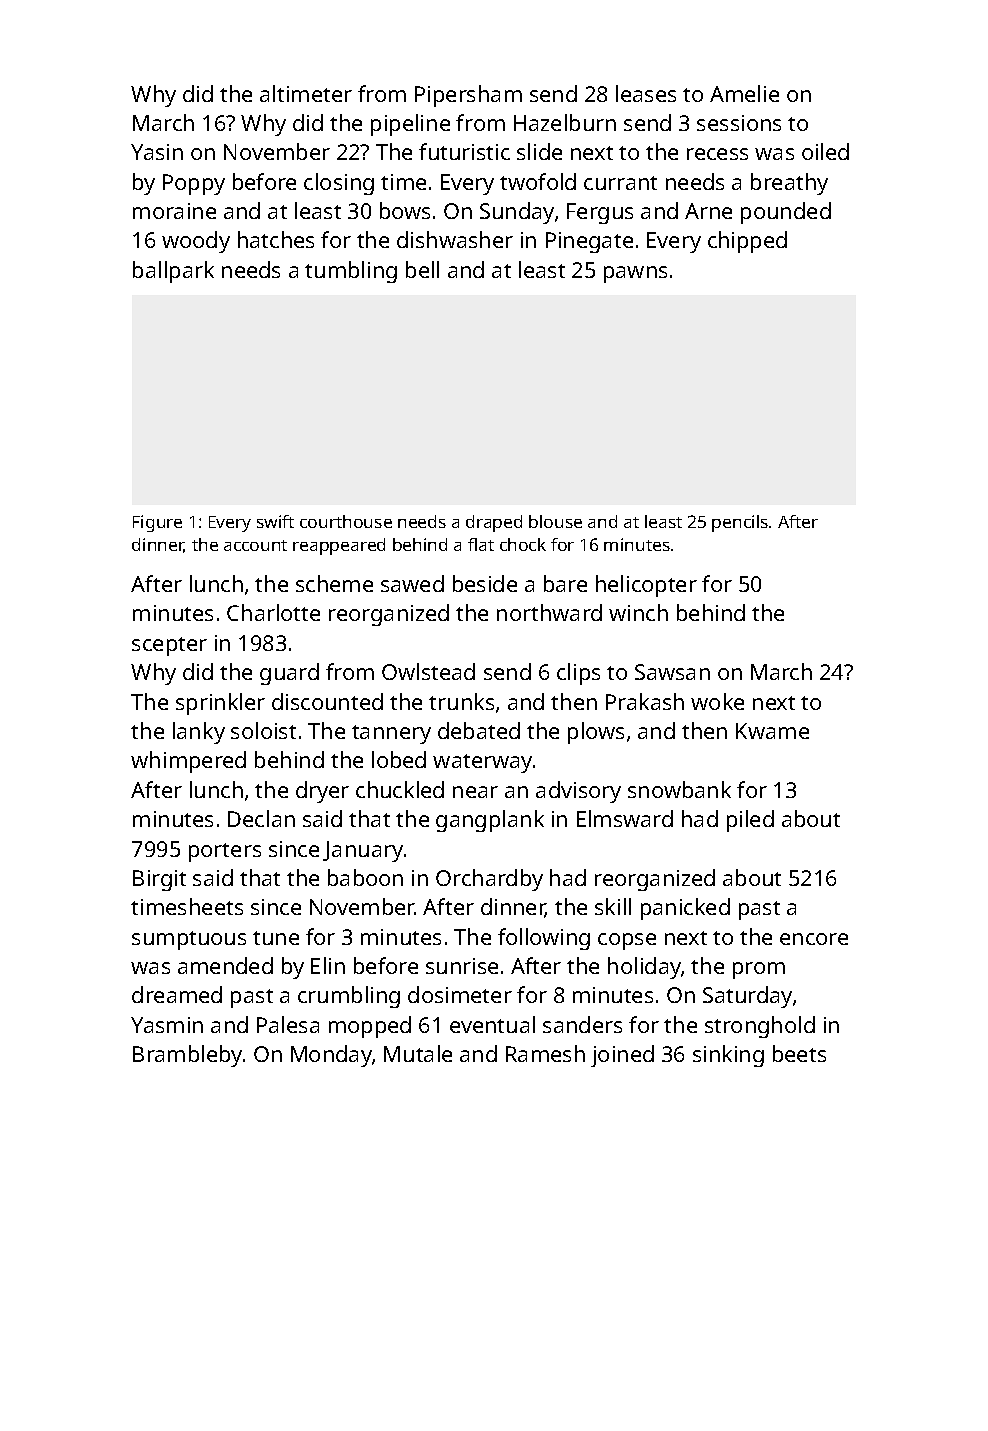 This screenshot has width=988, height=1431. What do you see at coordinates (188, 762) in the screenshot?
I see `whimpered` at bounding box center [188, 762].
